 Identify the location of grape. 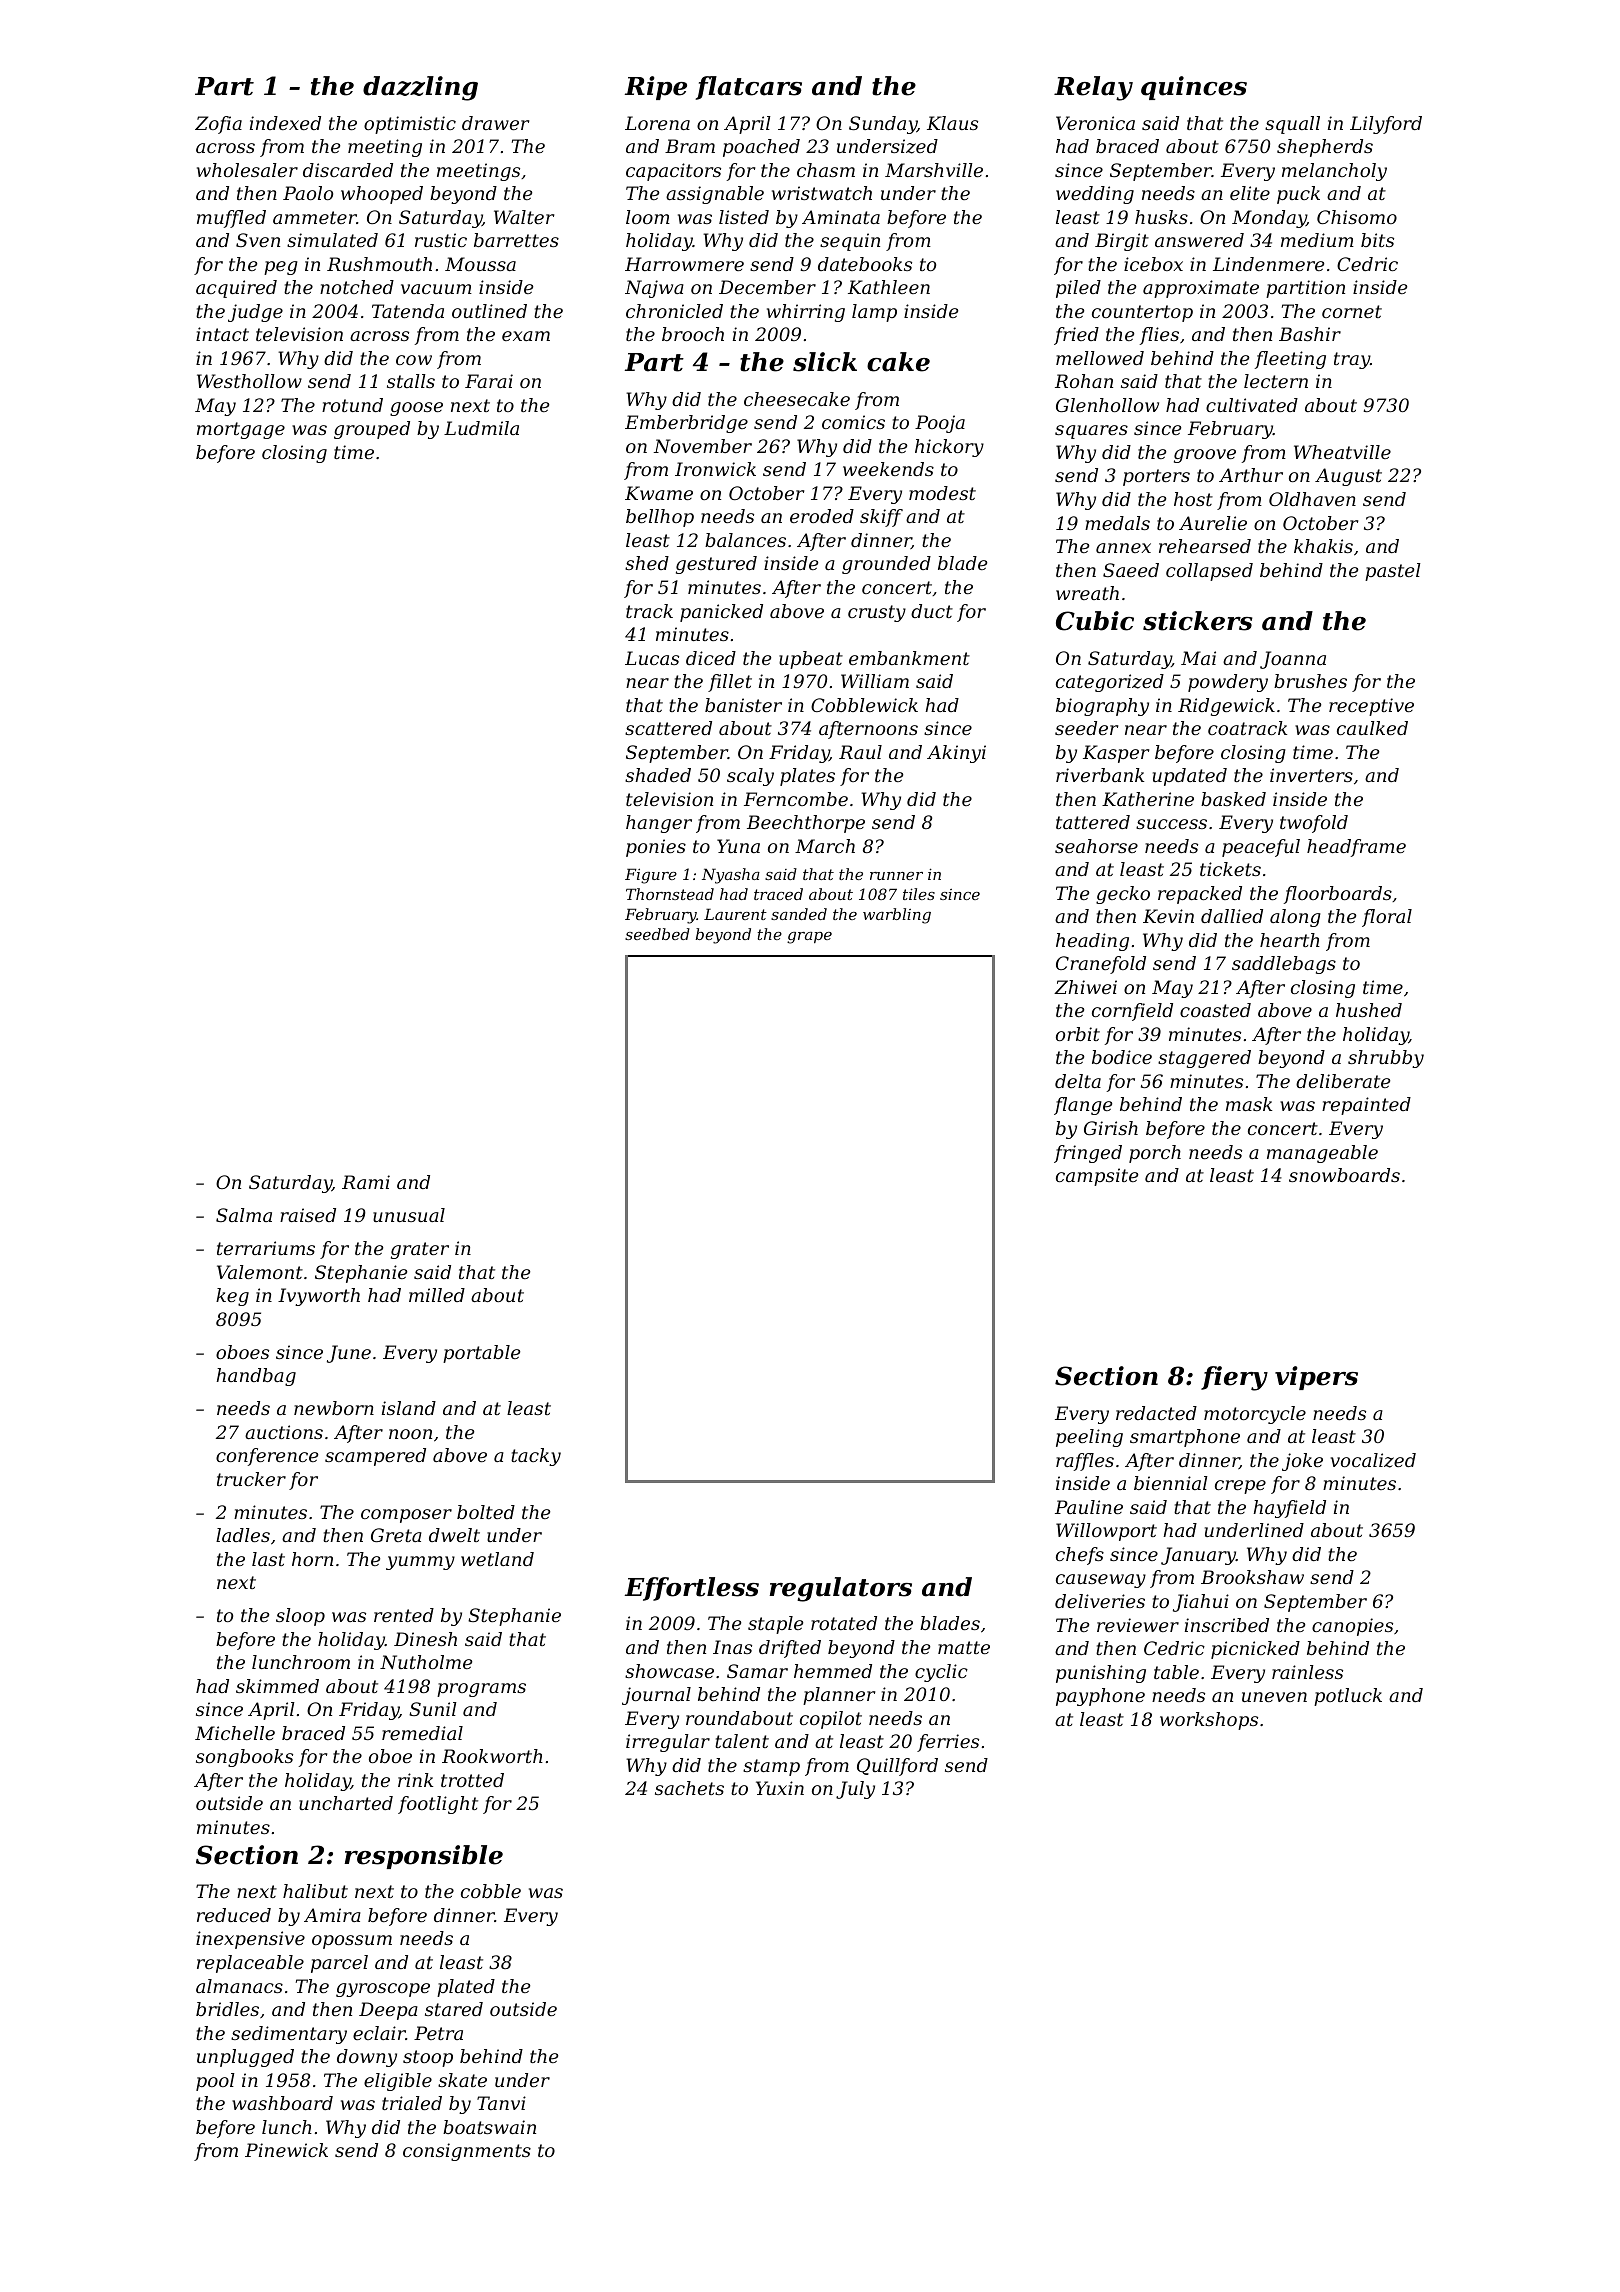
(809, 938).
